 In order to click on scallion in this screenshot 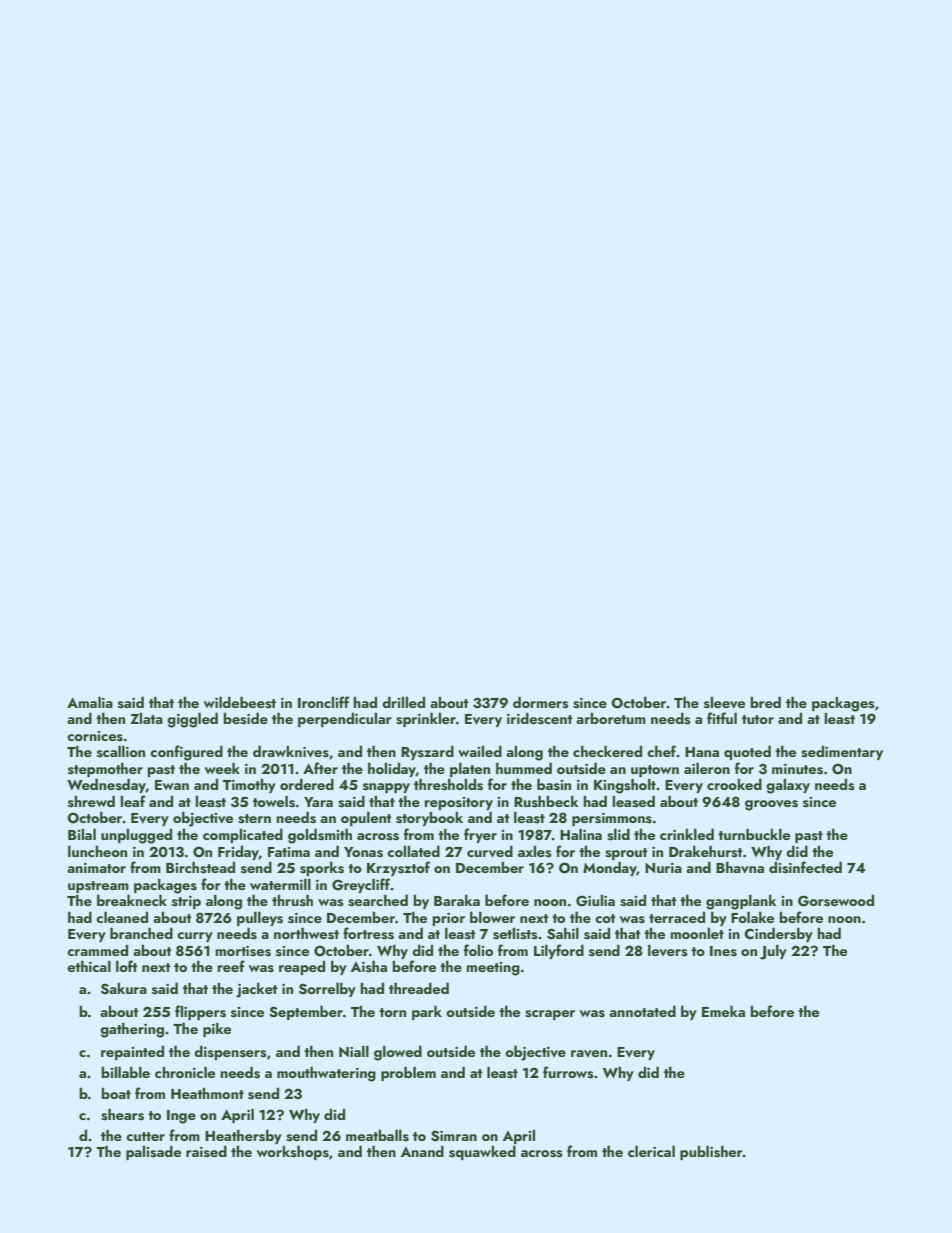, I will do `click(121, 751)`.
